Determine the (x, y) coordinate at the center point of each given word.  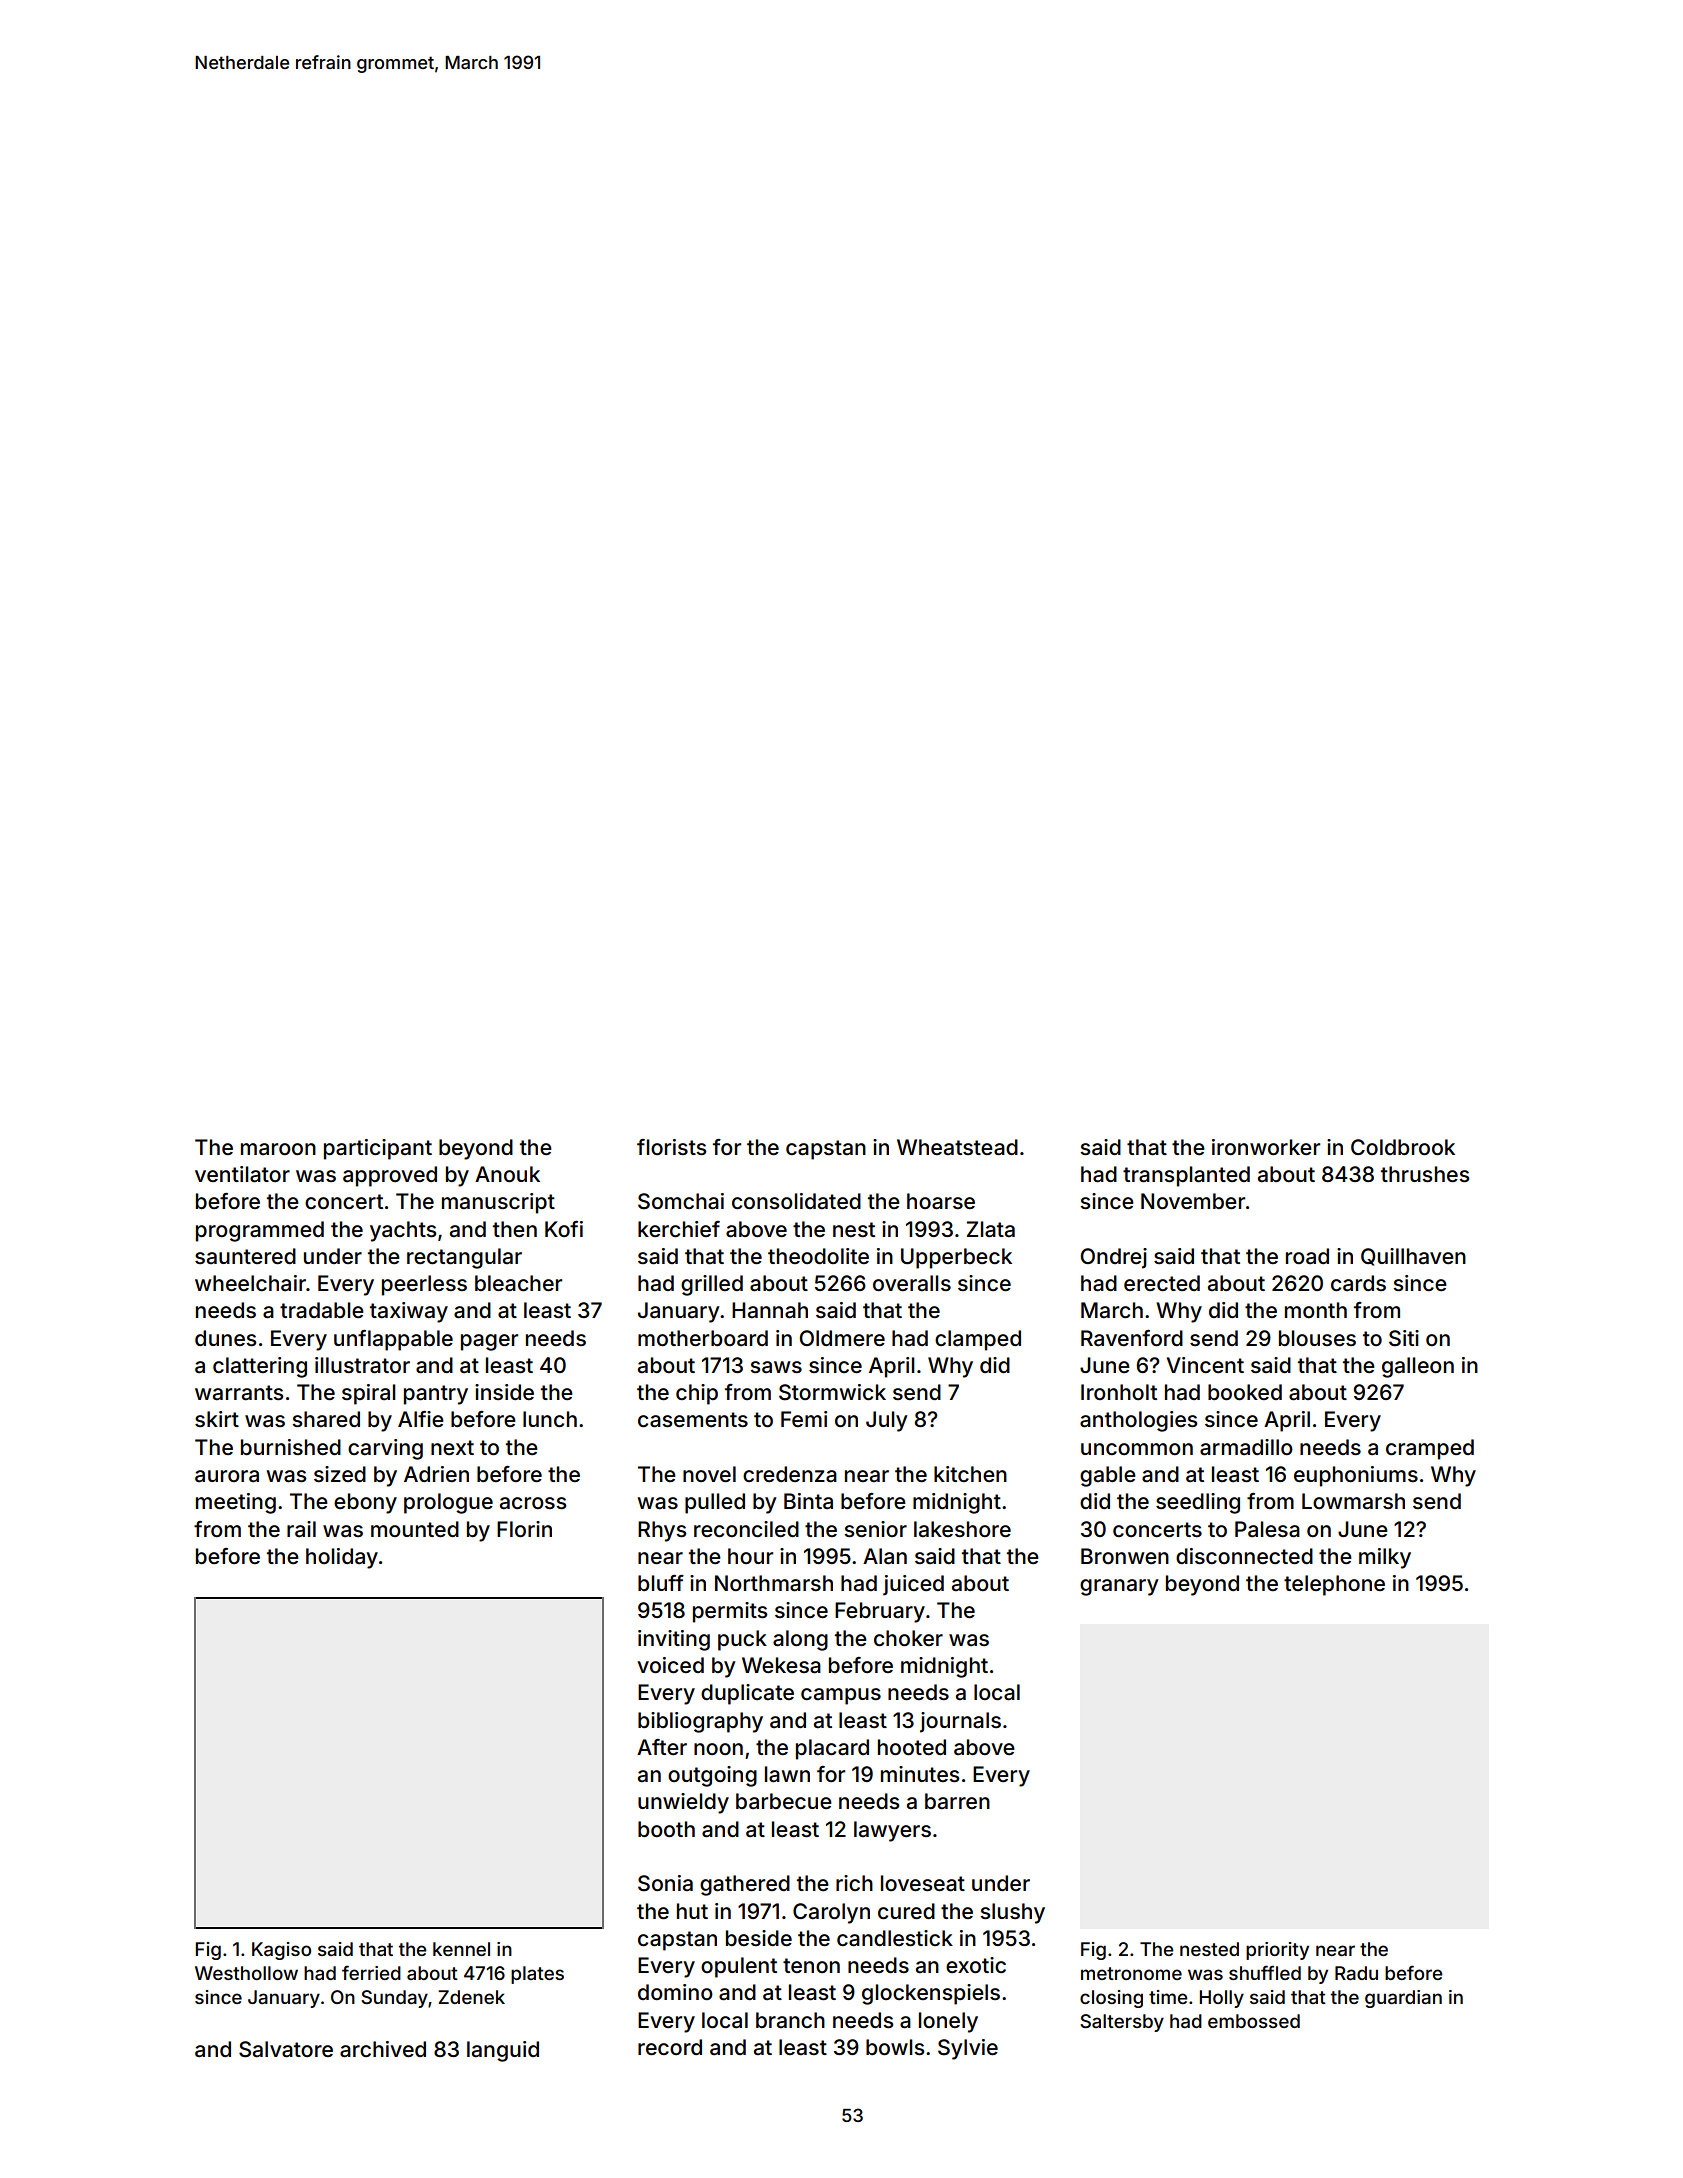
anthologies (1138, 1421)
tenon (811, 1965)
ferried (371, 1972)
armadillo (1246, 1447)
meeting (236, 1503)
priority (1277, 1951)
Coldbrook (1403, 1147)
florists (671, 1147)
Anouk (507, 1174)
